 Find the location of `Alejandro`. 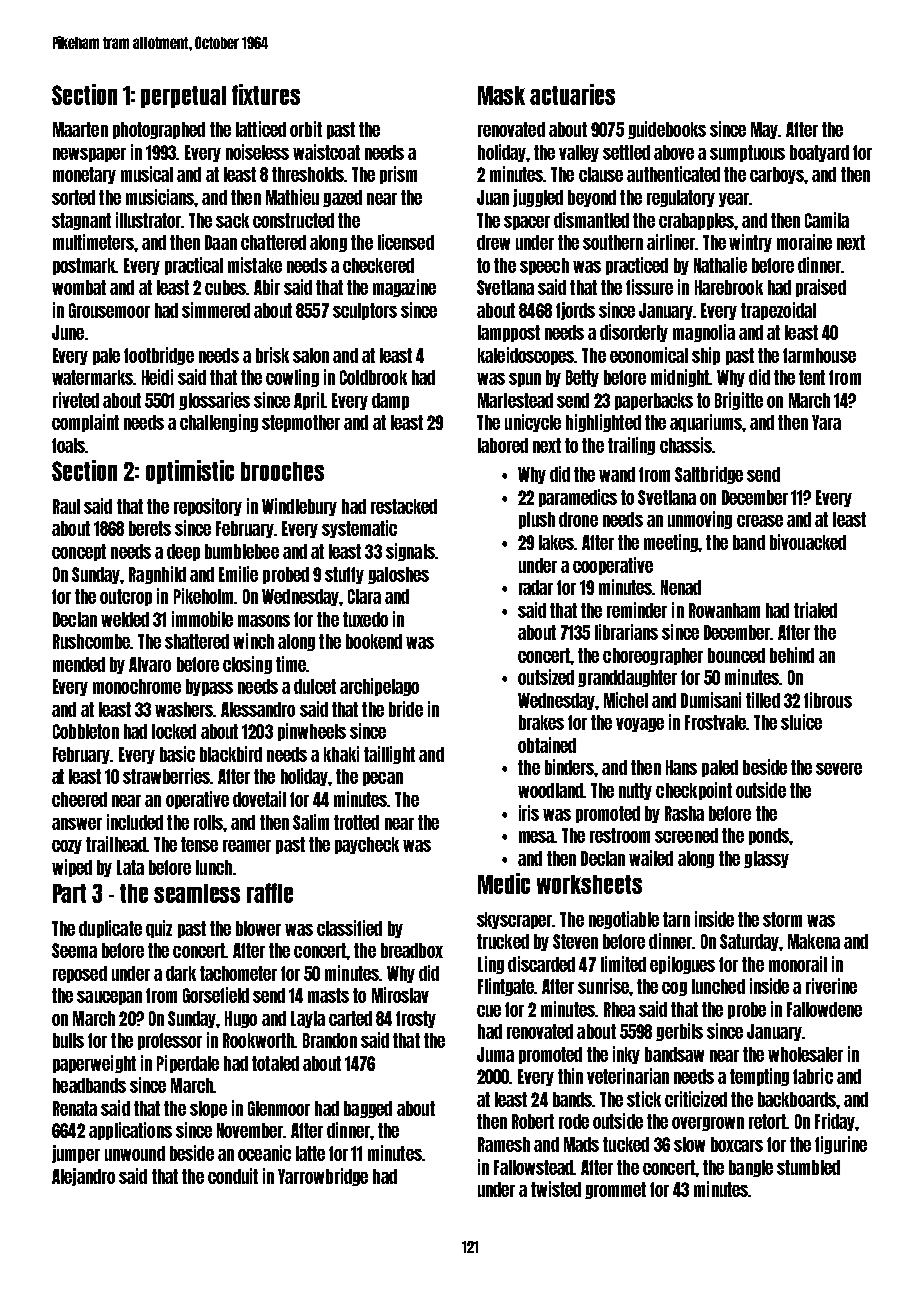

Alejandro is located at coordinates (83, 1177).
